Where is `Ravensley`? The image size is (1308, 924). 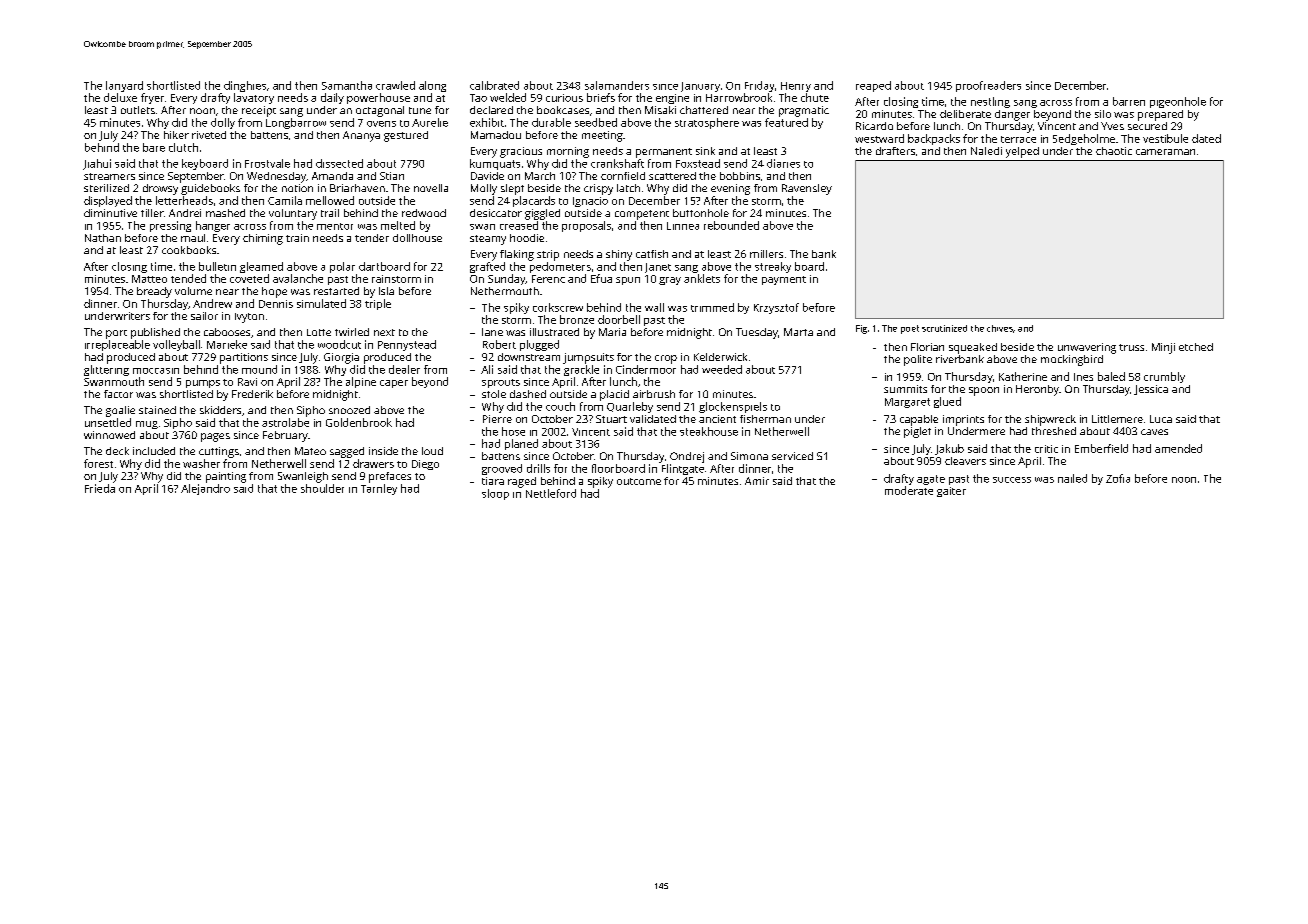
Ravensley is located at coordinates (807, 189).
